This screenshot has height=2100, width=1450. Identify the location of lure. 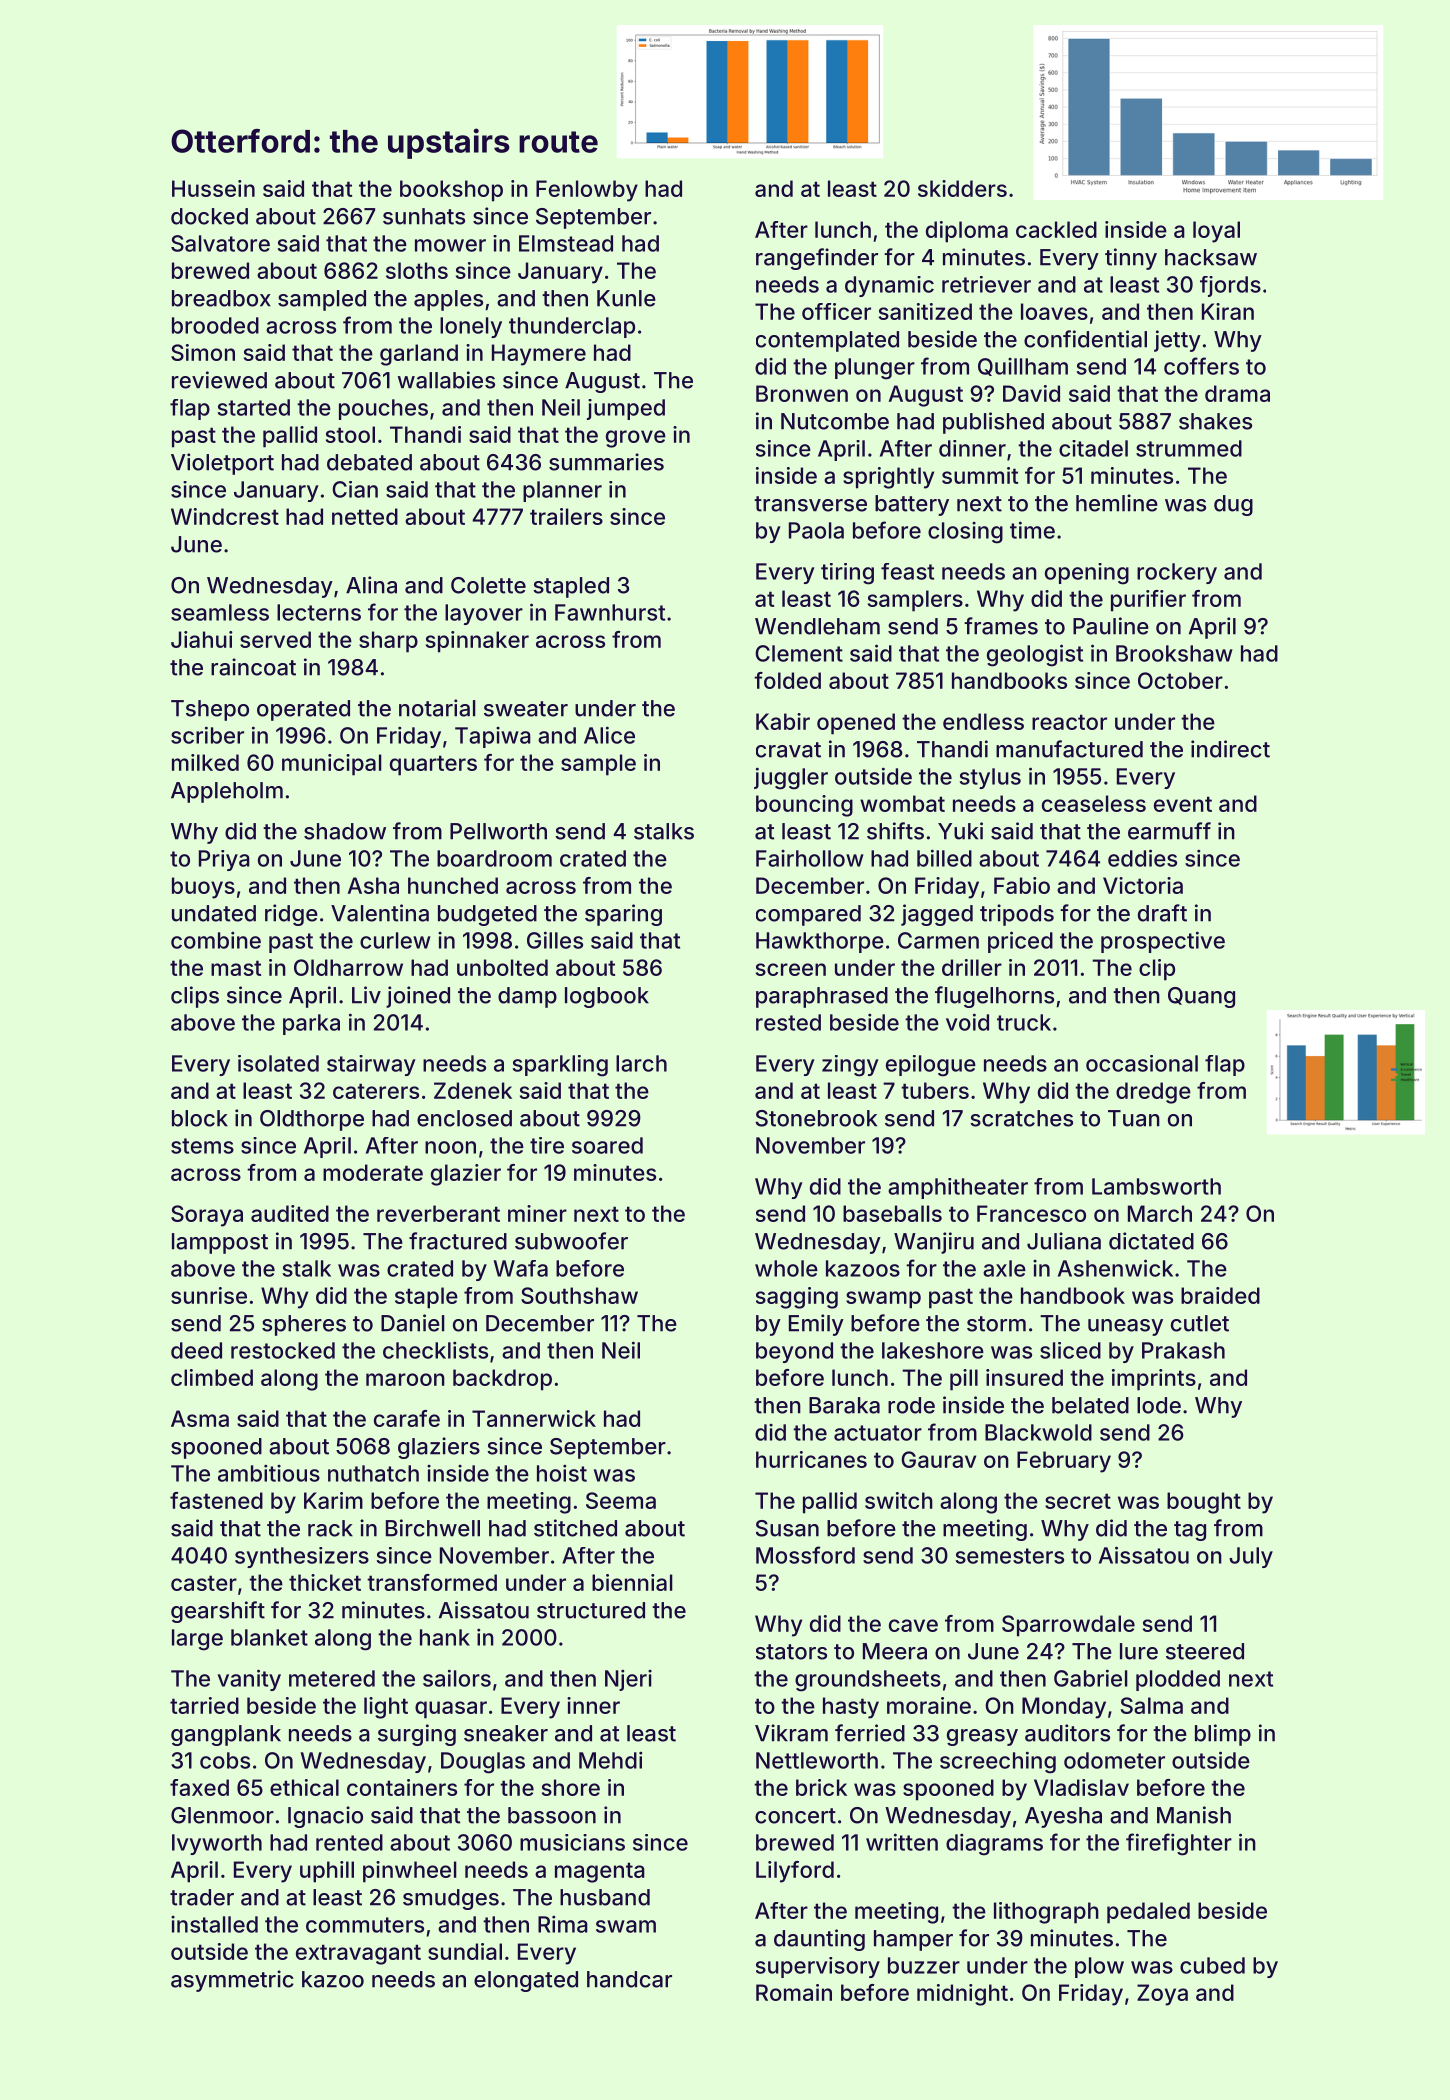
(1139, 1651).
